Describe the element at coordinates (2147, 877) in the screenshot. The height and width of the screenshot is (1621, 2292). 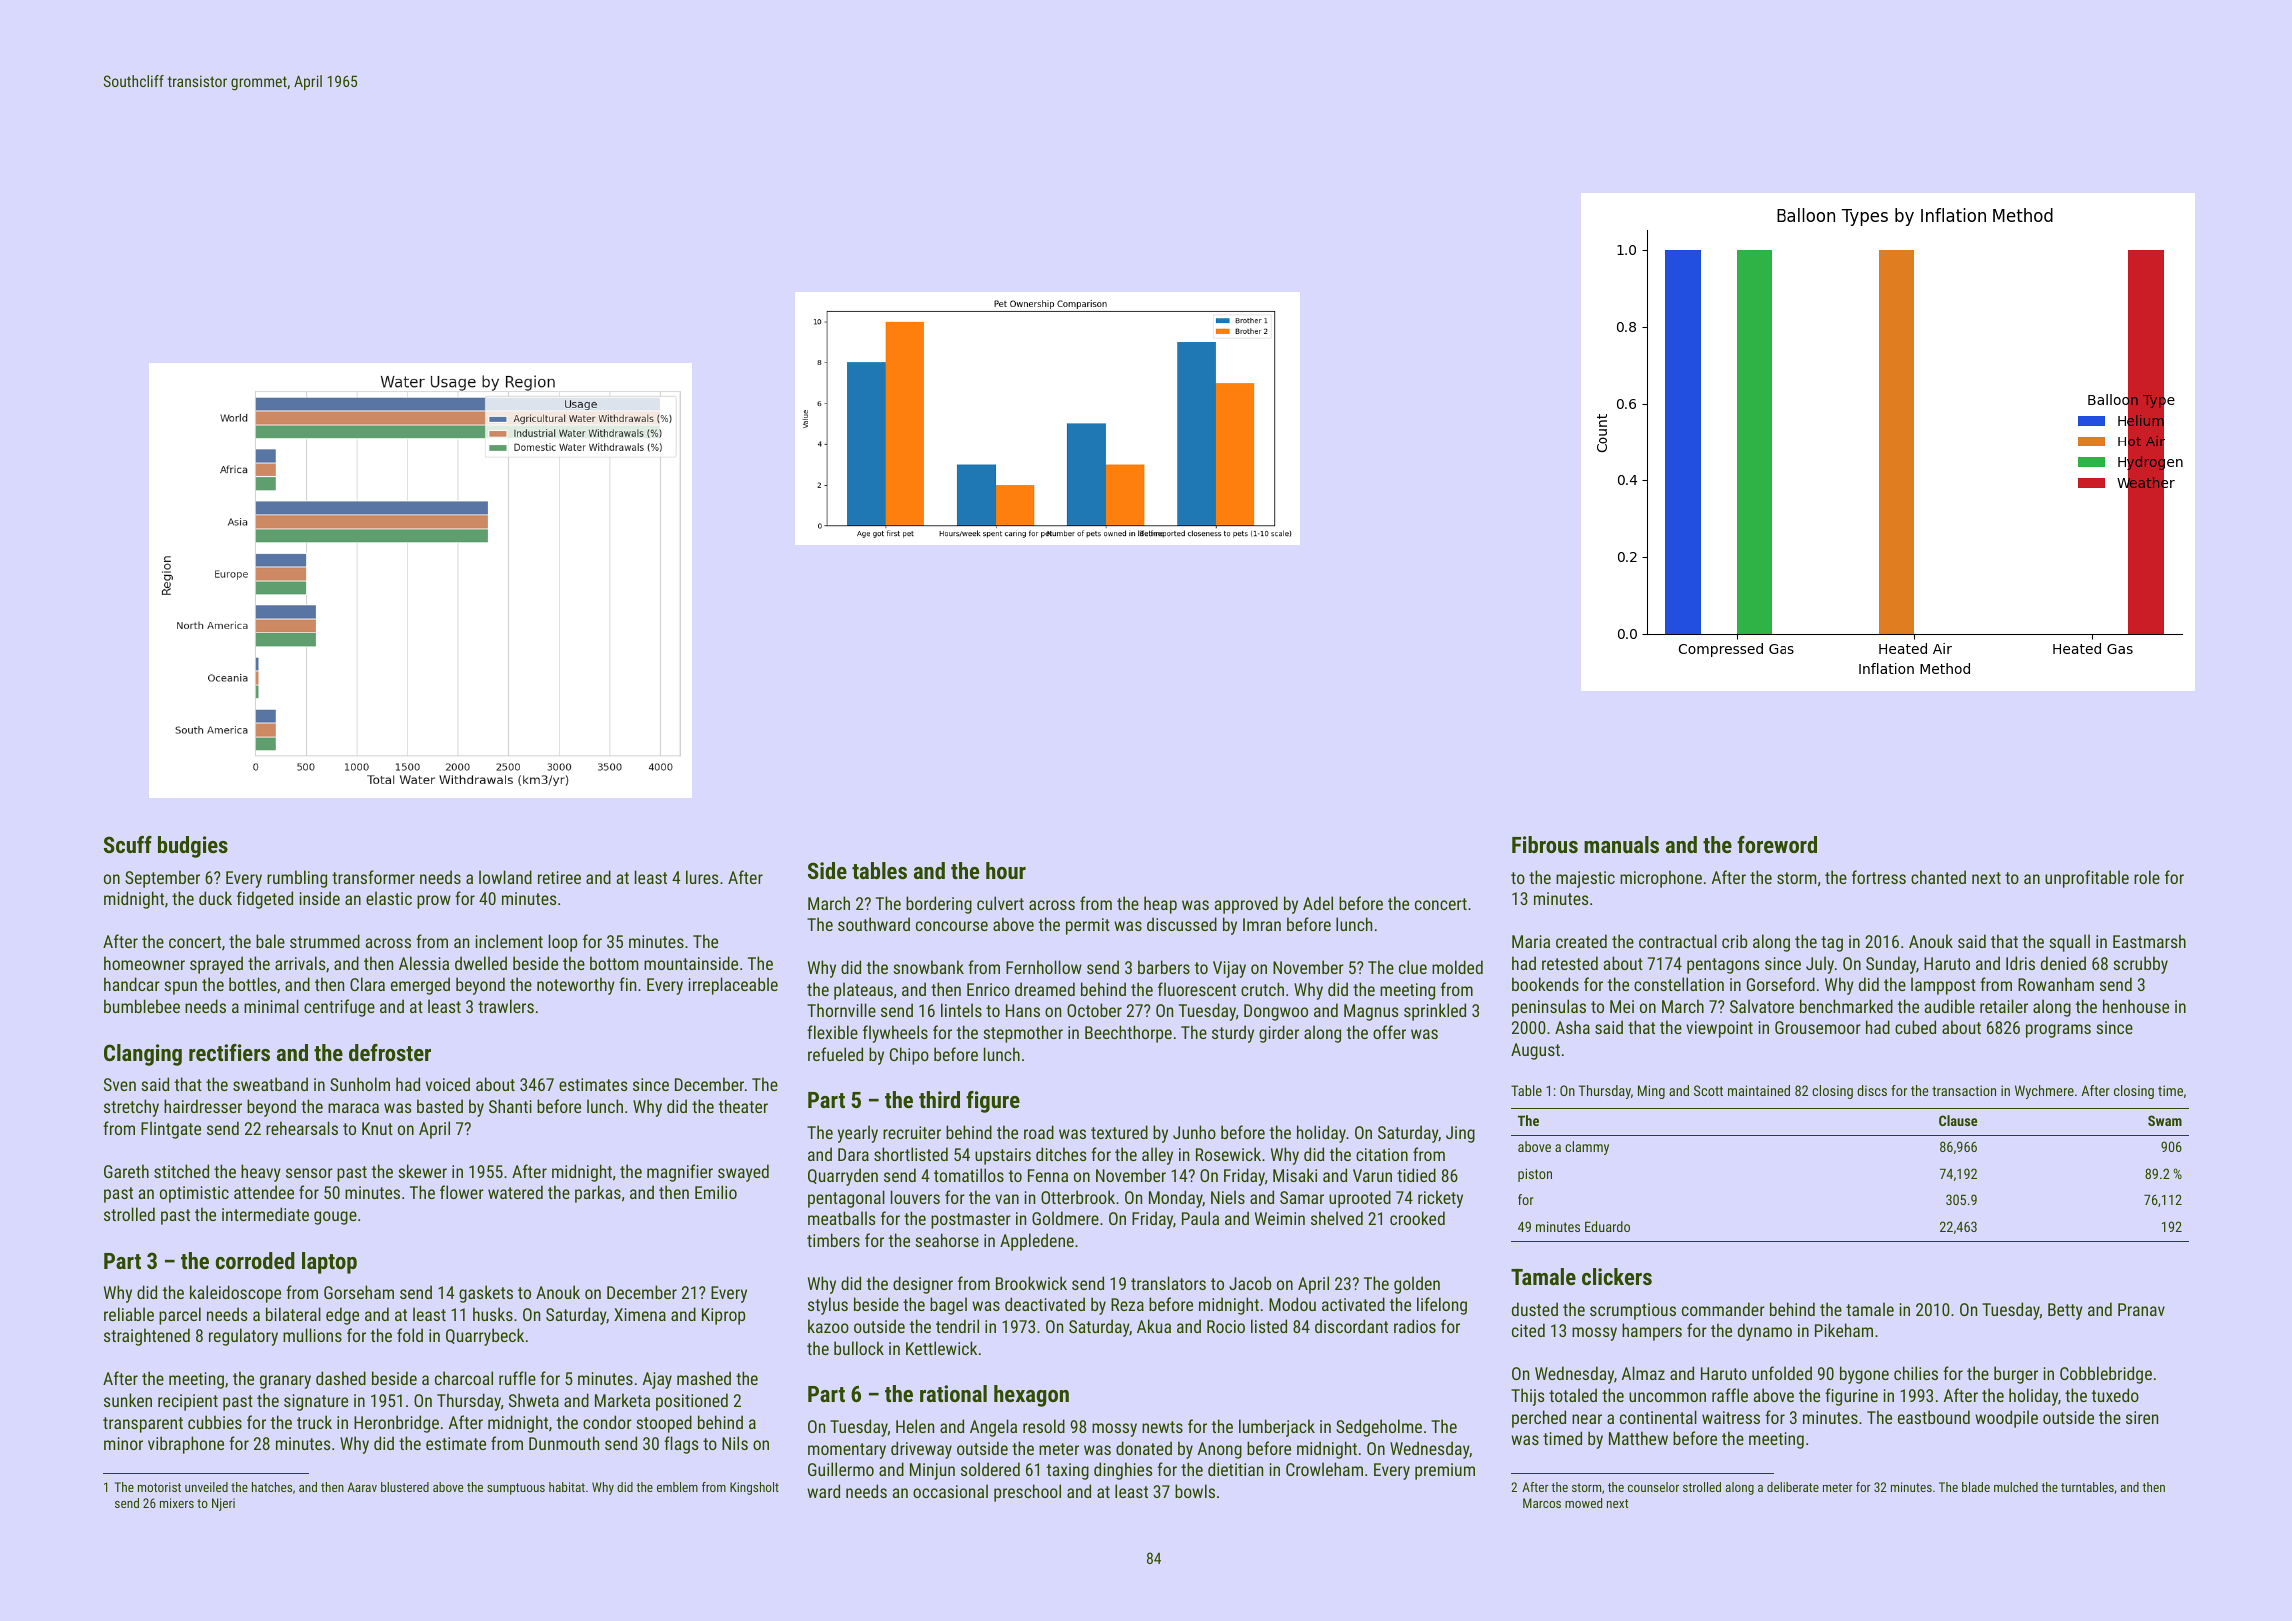
I see `role` at that location.
